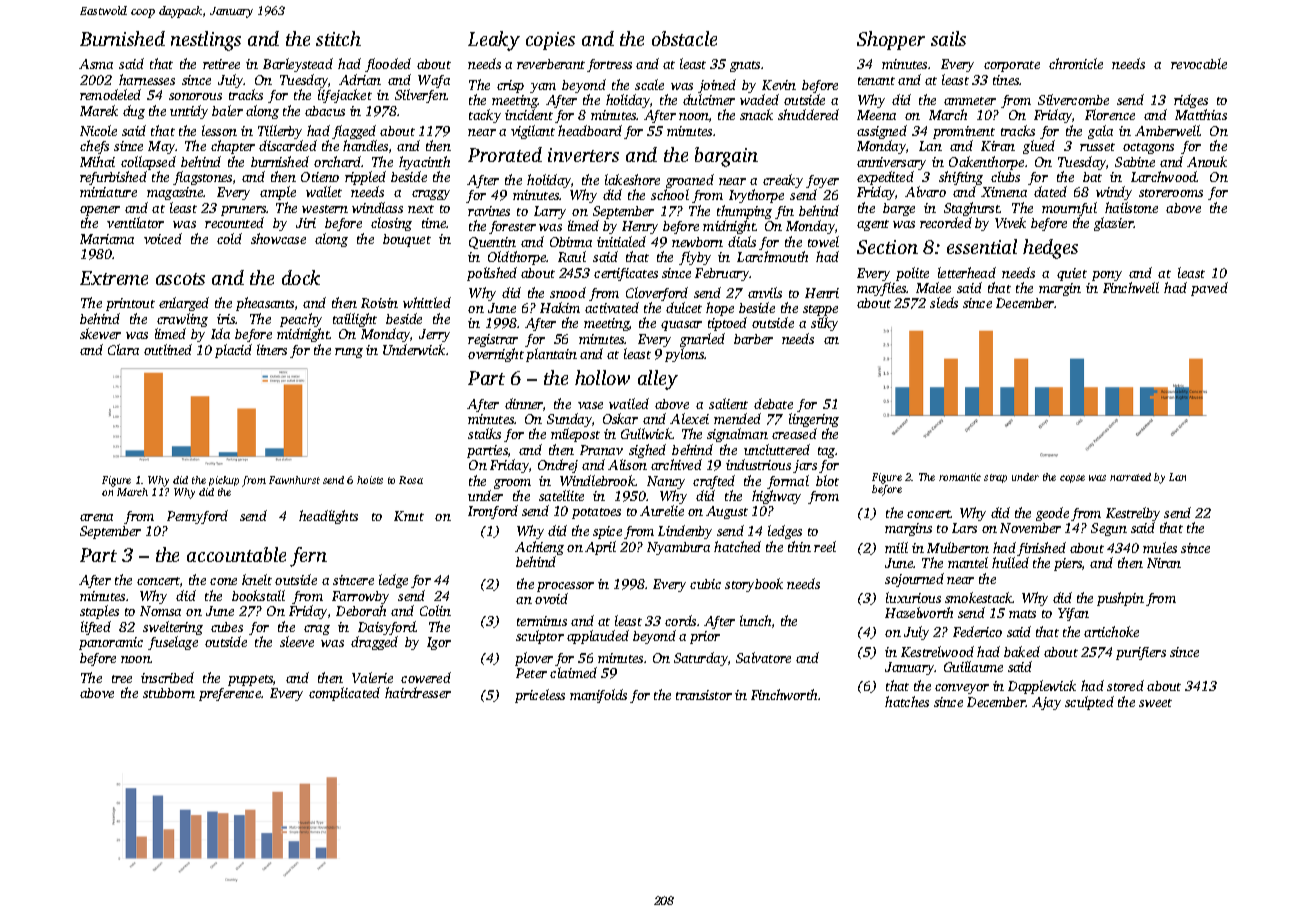  What do you see at coordinates (1199, 63) in the image?
I see `revocable` at bounding box center [1199, 63].
